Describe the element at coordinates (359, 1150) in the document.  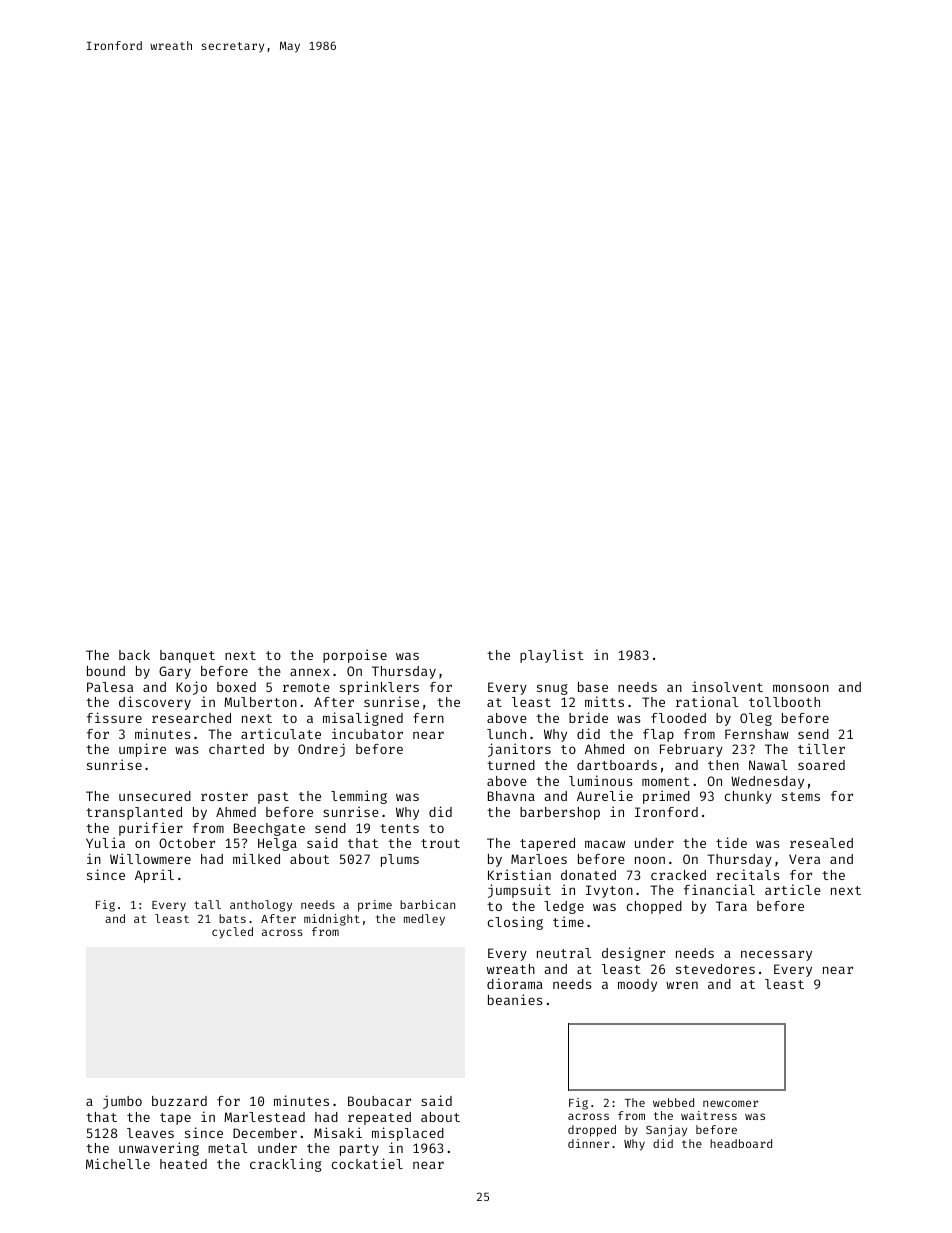
I see `party` at that location.
